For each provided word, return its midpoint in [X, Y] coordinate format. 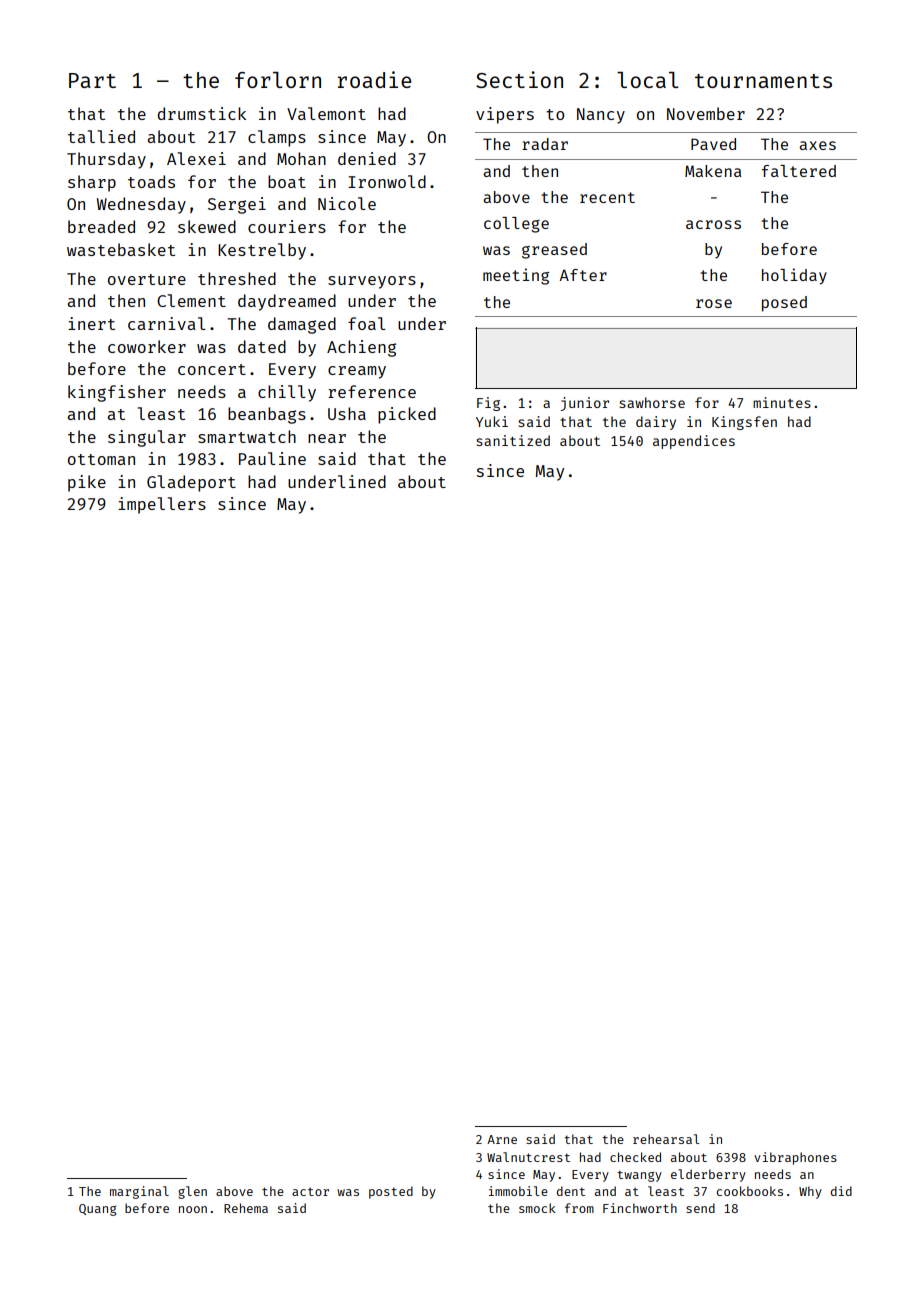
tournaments [763, 81]
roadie [374, 79]
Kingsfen [744, 423]
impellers [162, 505]
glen [192, 1192]
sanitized [513, 440]
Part [92, 80]
